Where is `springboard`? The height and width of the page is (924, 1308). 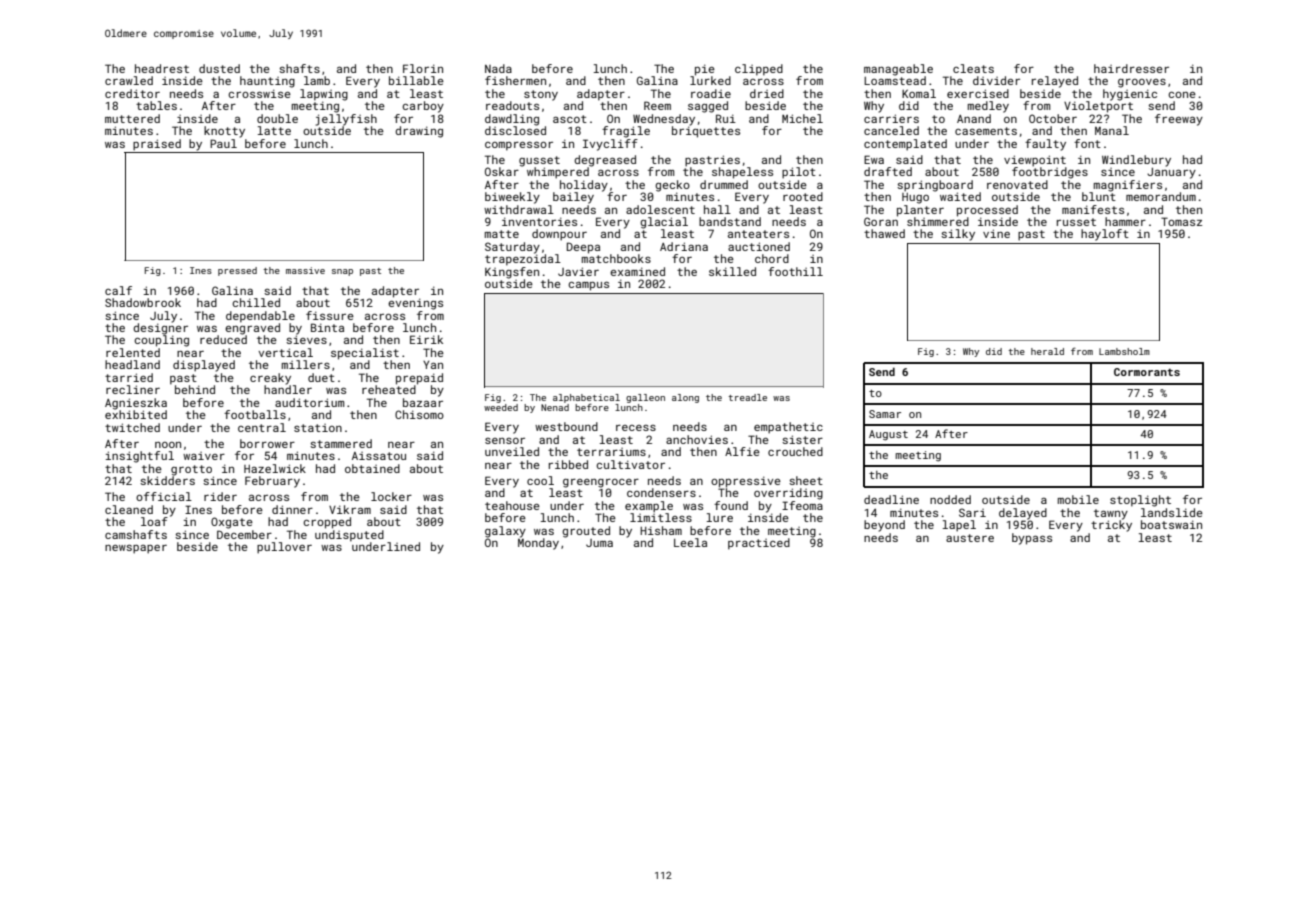
springboard is located at coordinates (935, 186).
